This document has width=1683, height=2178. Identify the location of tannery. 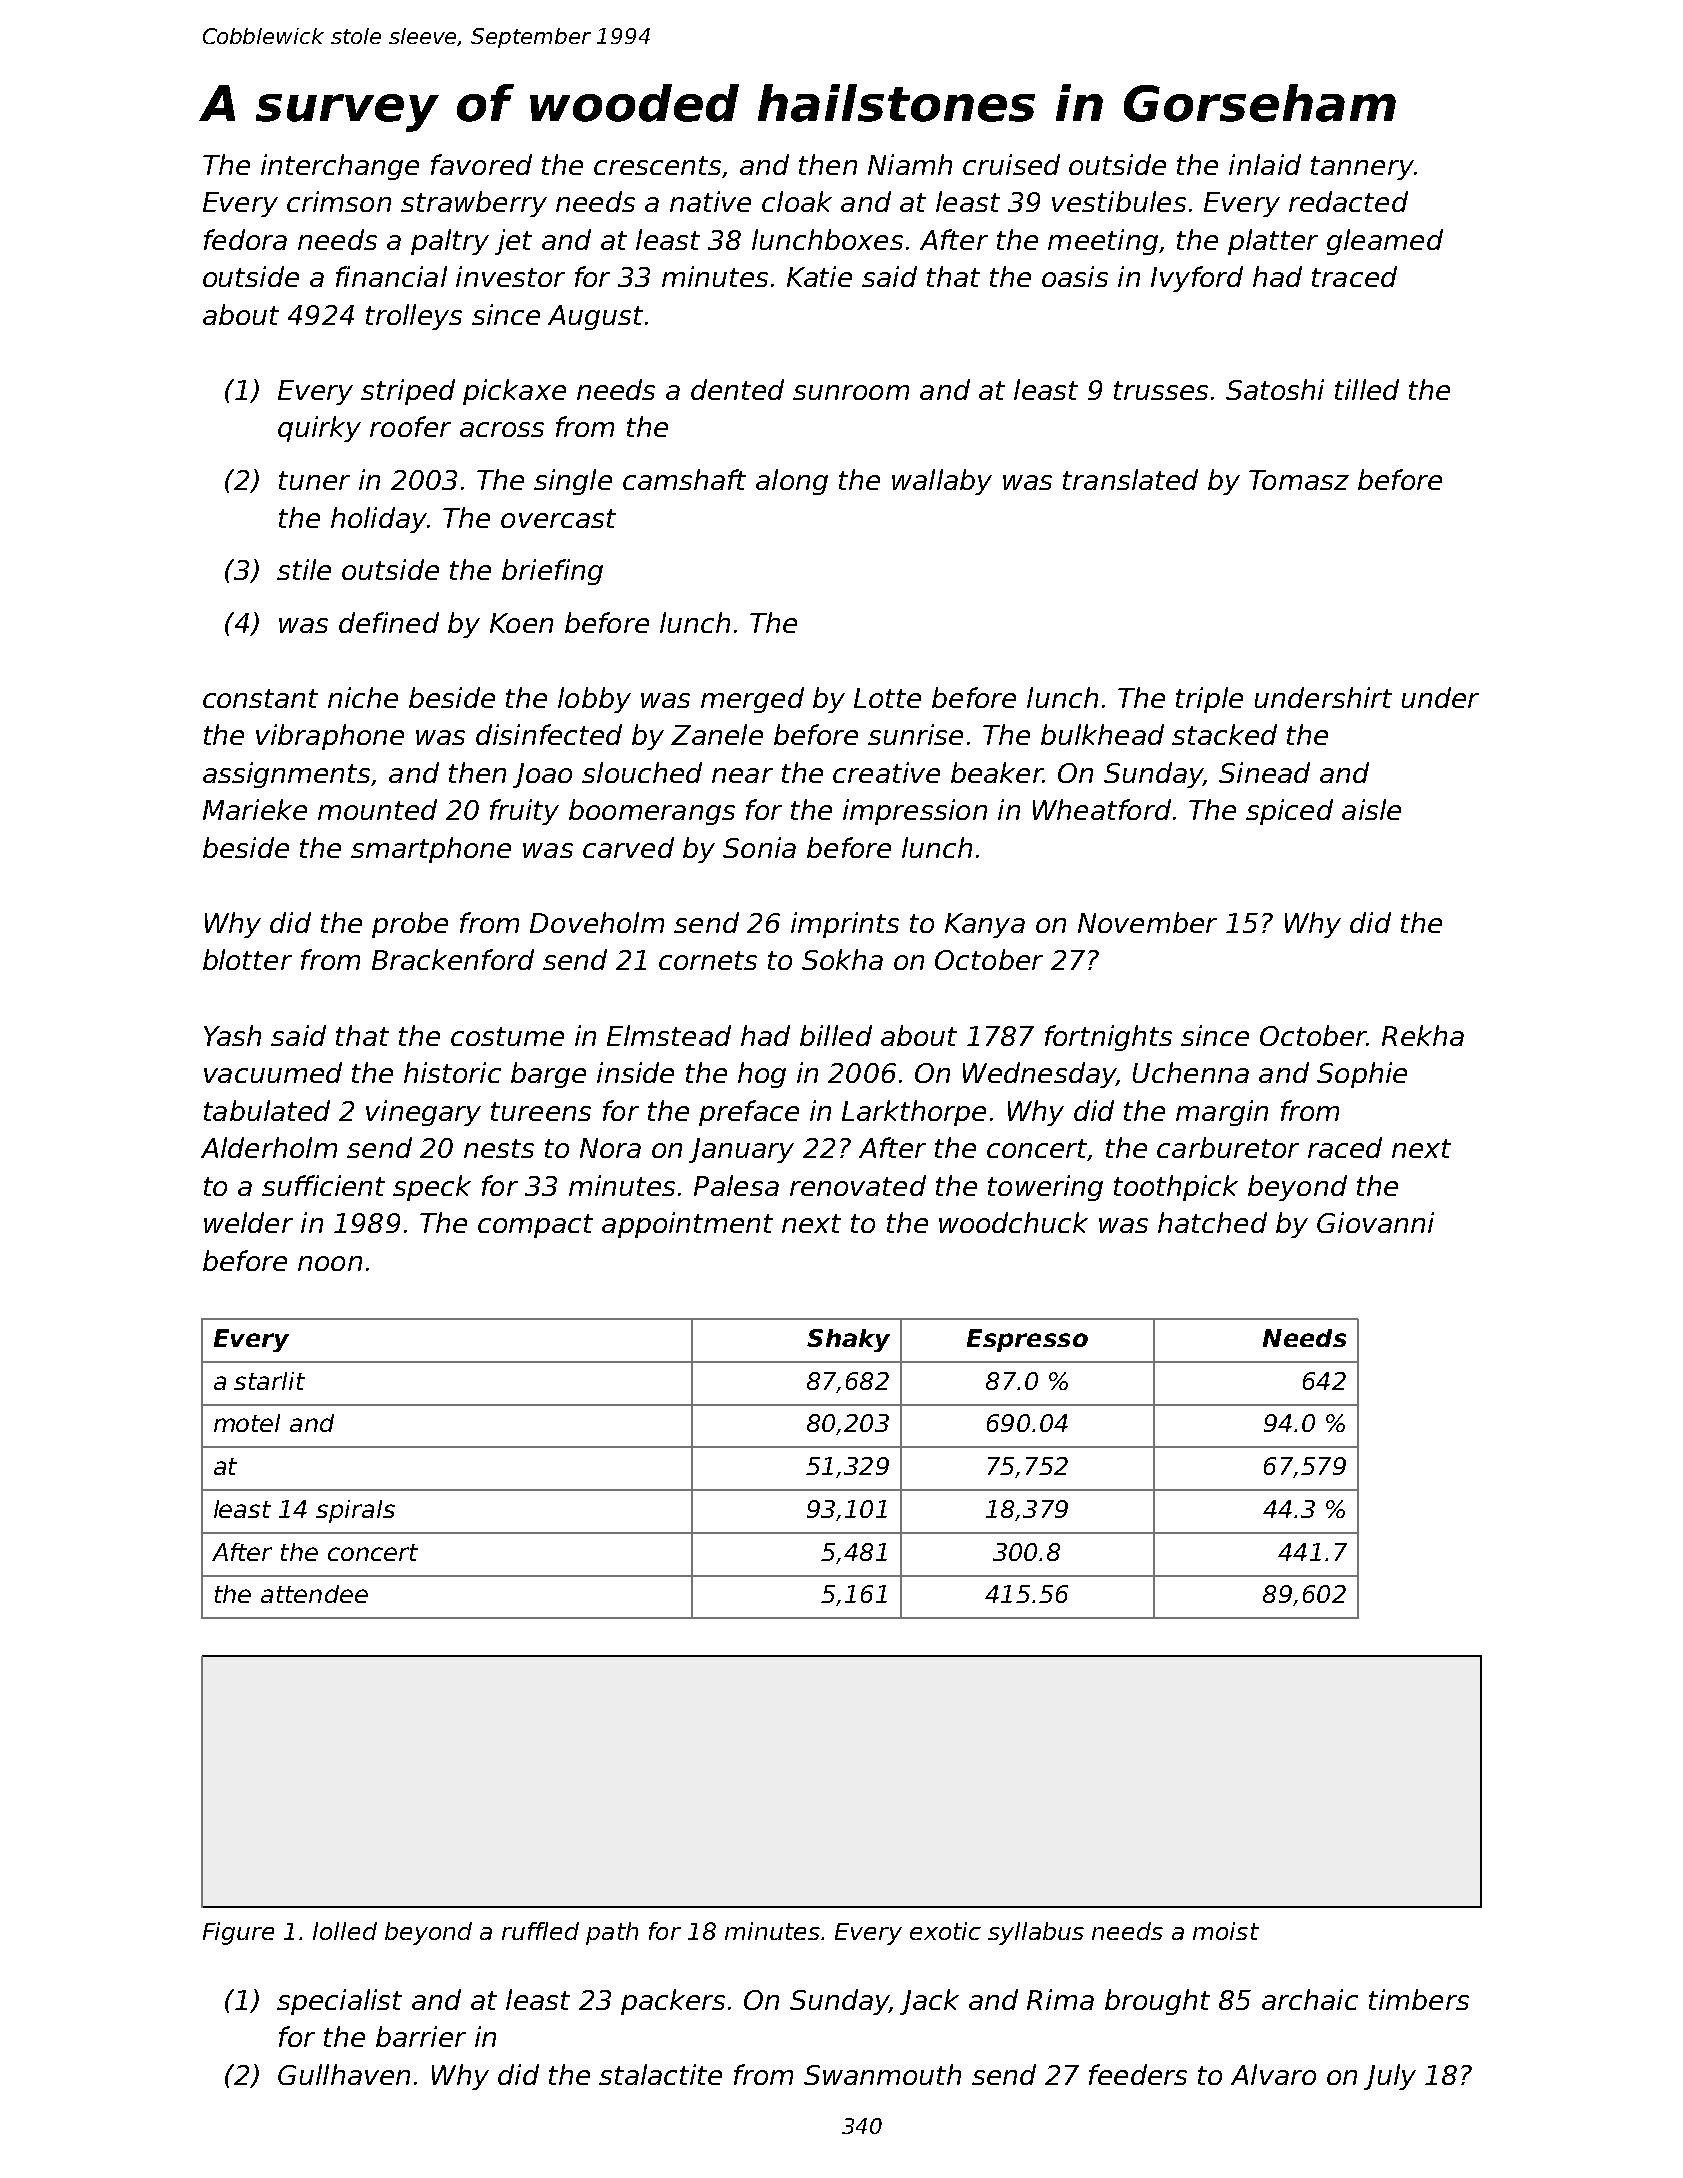
(1362, 168).
